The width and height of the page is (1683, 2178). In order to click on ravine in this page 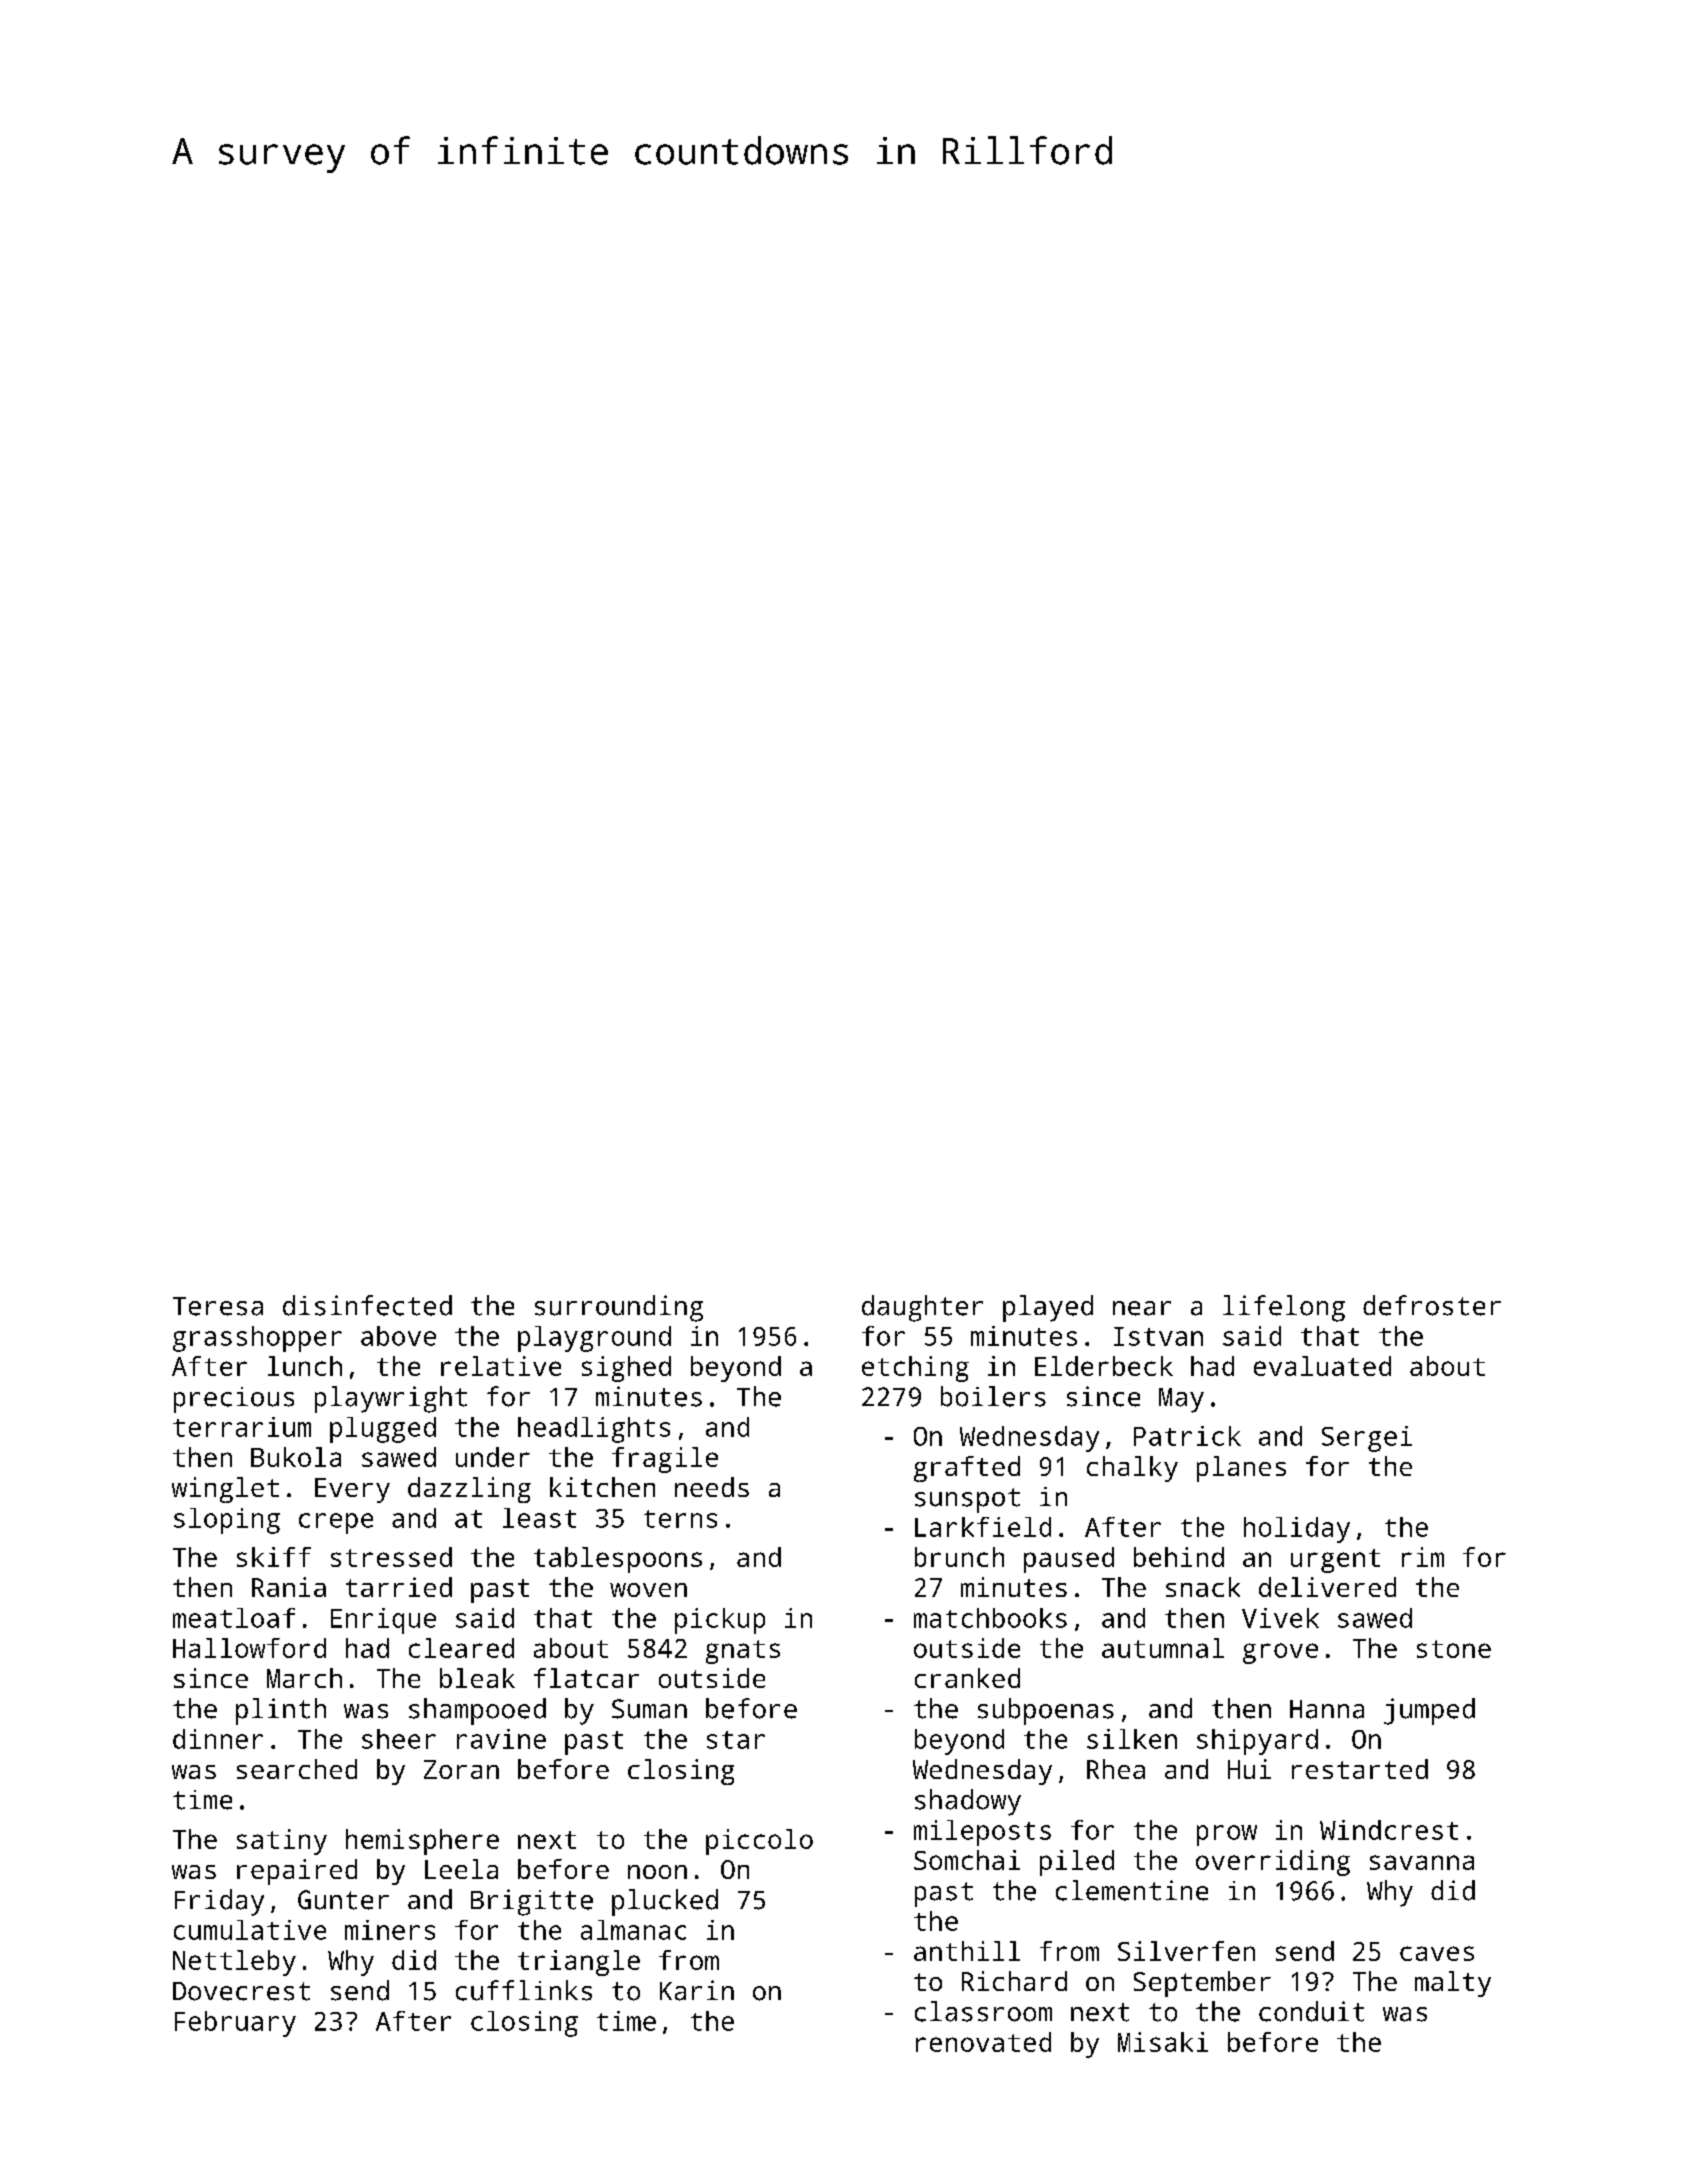, I will do `click(501, 1739)`.
